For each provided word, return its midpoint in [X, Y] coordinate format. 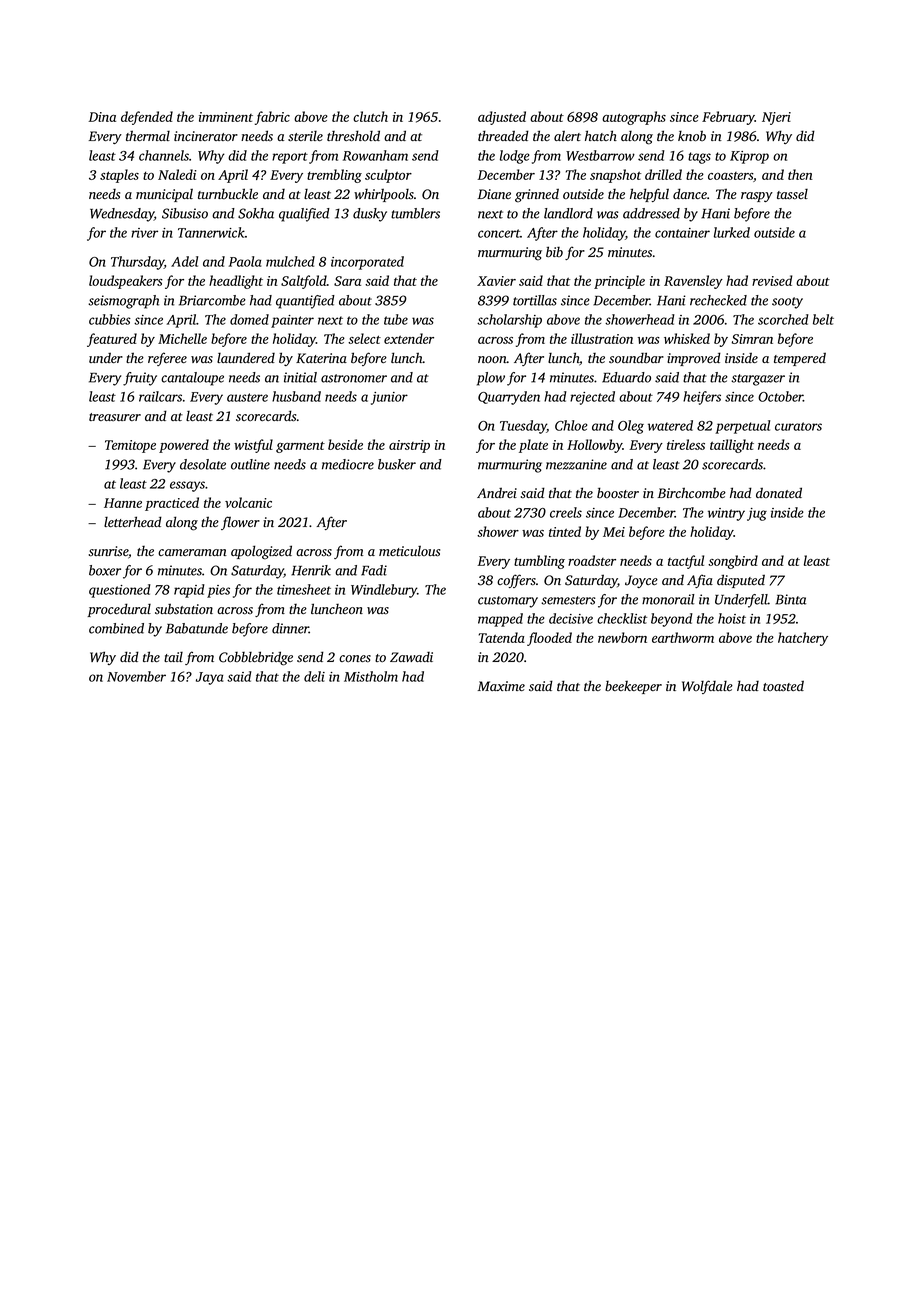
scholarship [509, 321]
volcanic [248, 502]
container [682, 233]
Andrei [497, 493]
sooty [787, 303]
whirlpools [384, 195]
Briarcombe [212, 300]
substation [184, 609]
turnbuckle [228, 194]
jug [757, 514]
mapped [500, 620]
